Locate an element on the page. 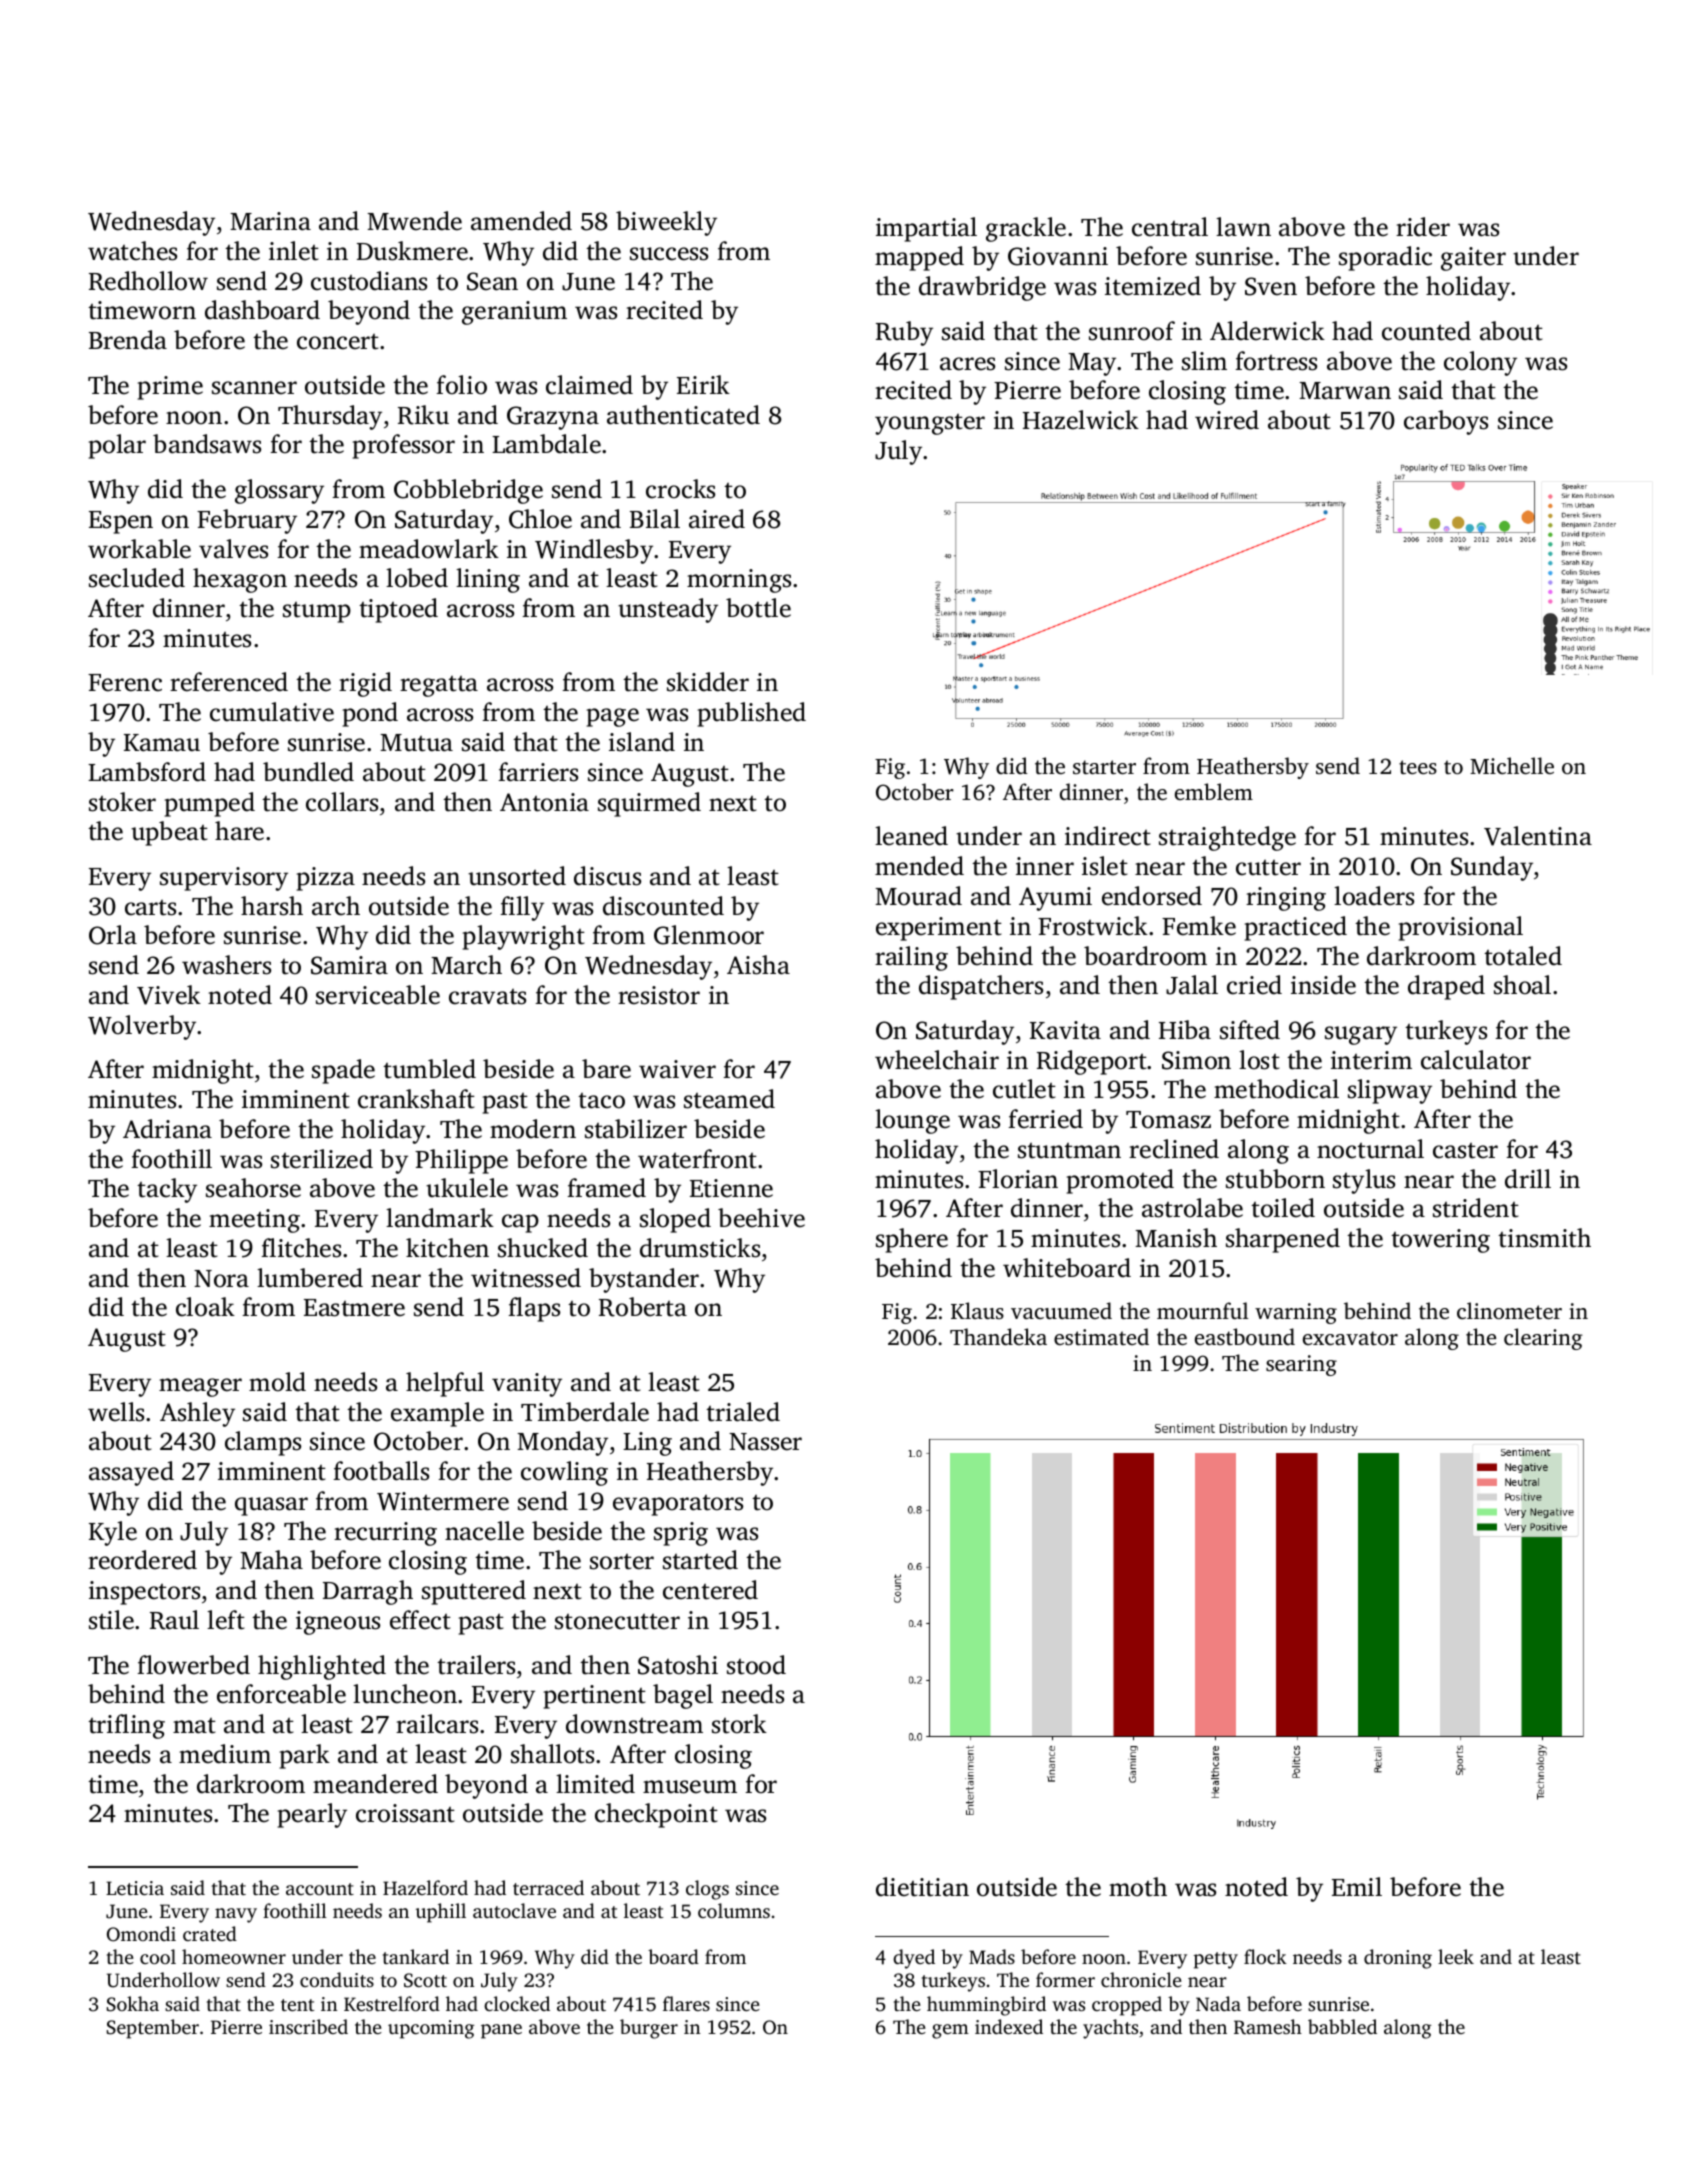 This image has width=1683, height=2178. pane is located at coordinates (501, 2031).
